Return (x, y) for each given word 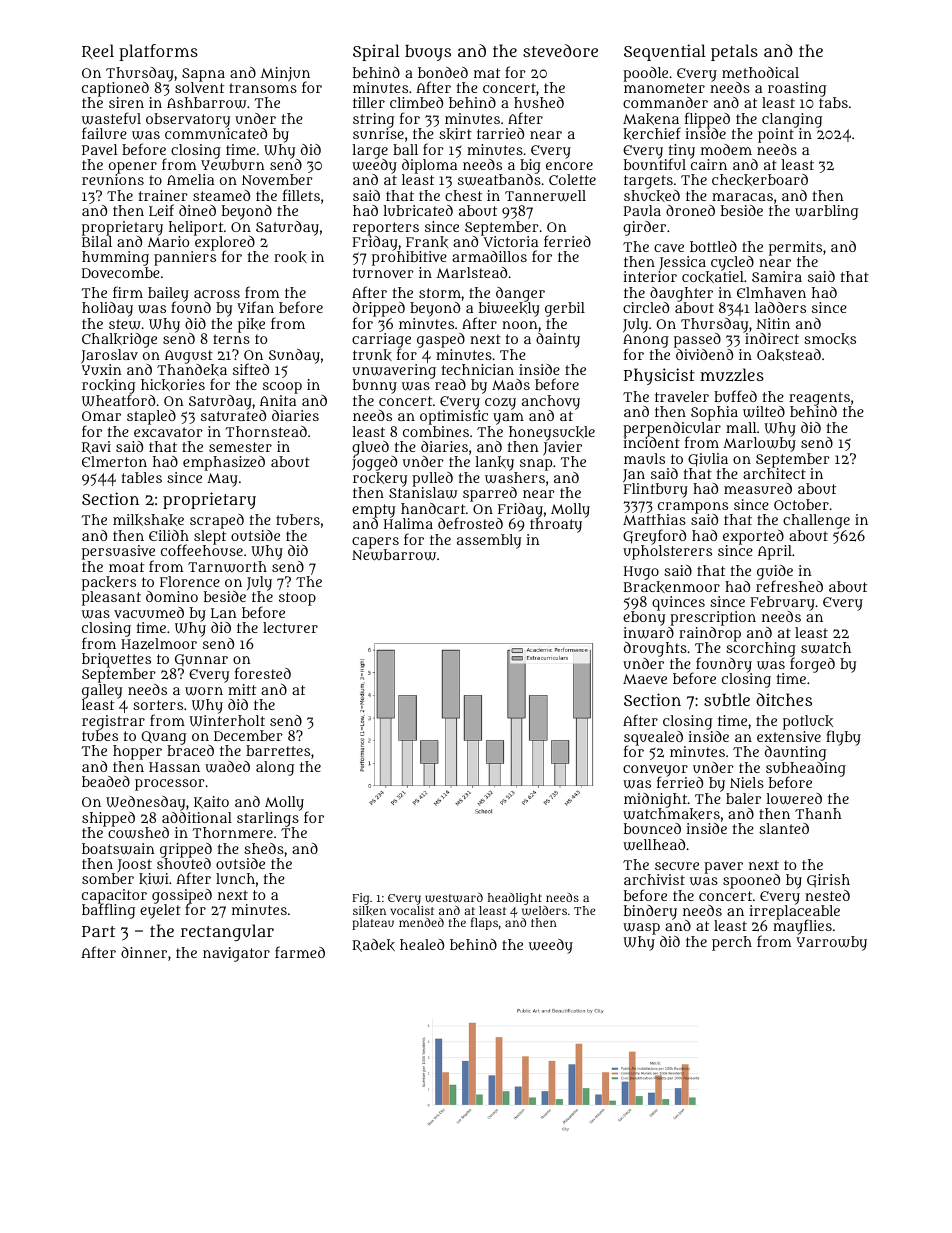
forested (263, 673)
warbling (826, 212)
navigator (236, 954)
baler (743, 798)
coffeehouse (202, 550)
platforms (158, 52)
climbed (416, 102)
